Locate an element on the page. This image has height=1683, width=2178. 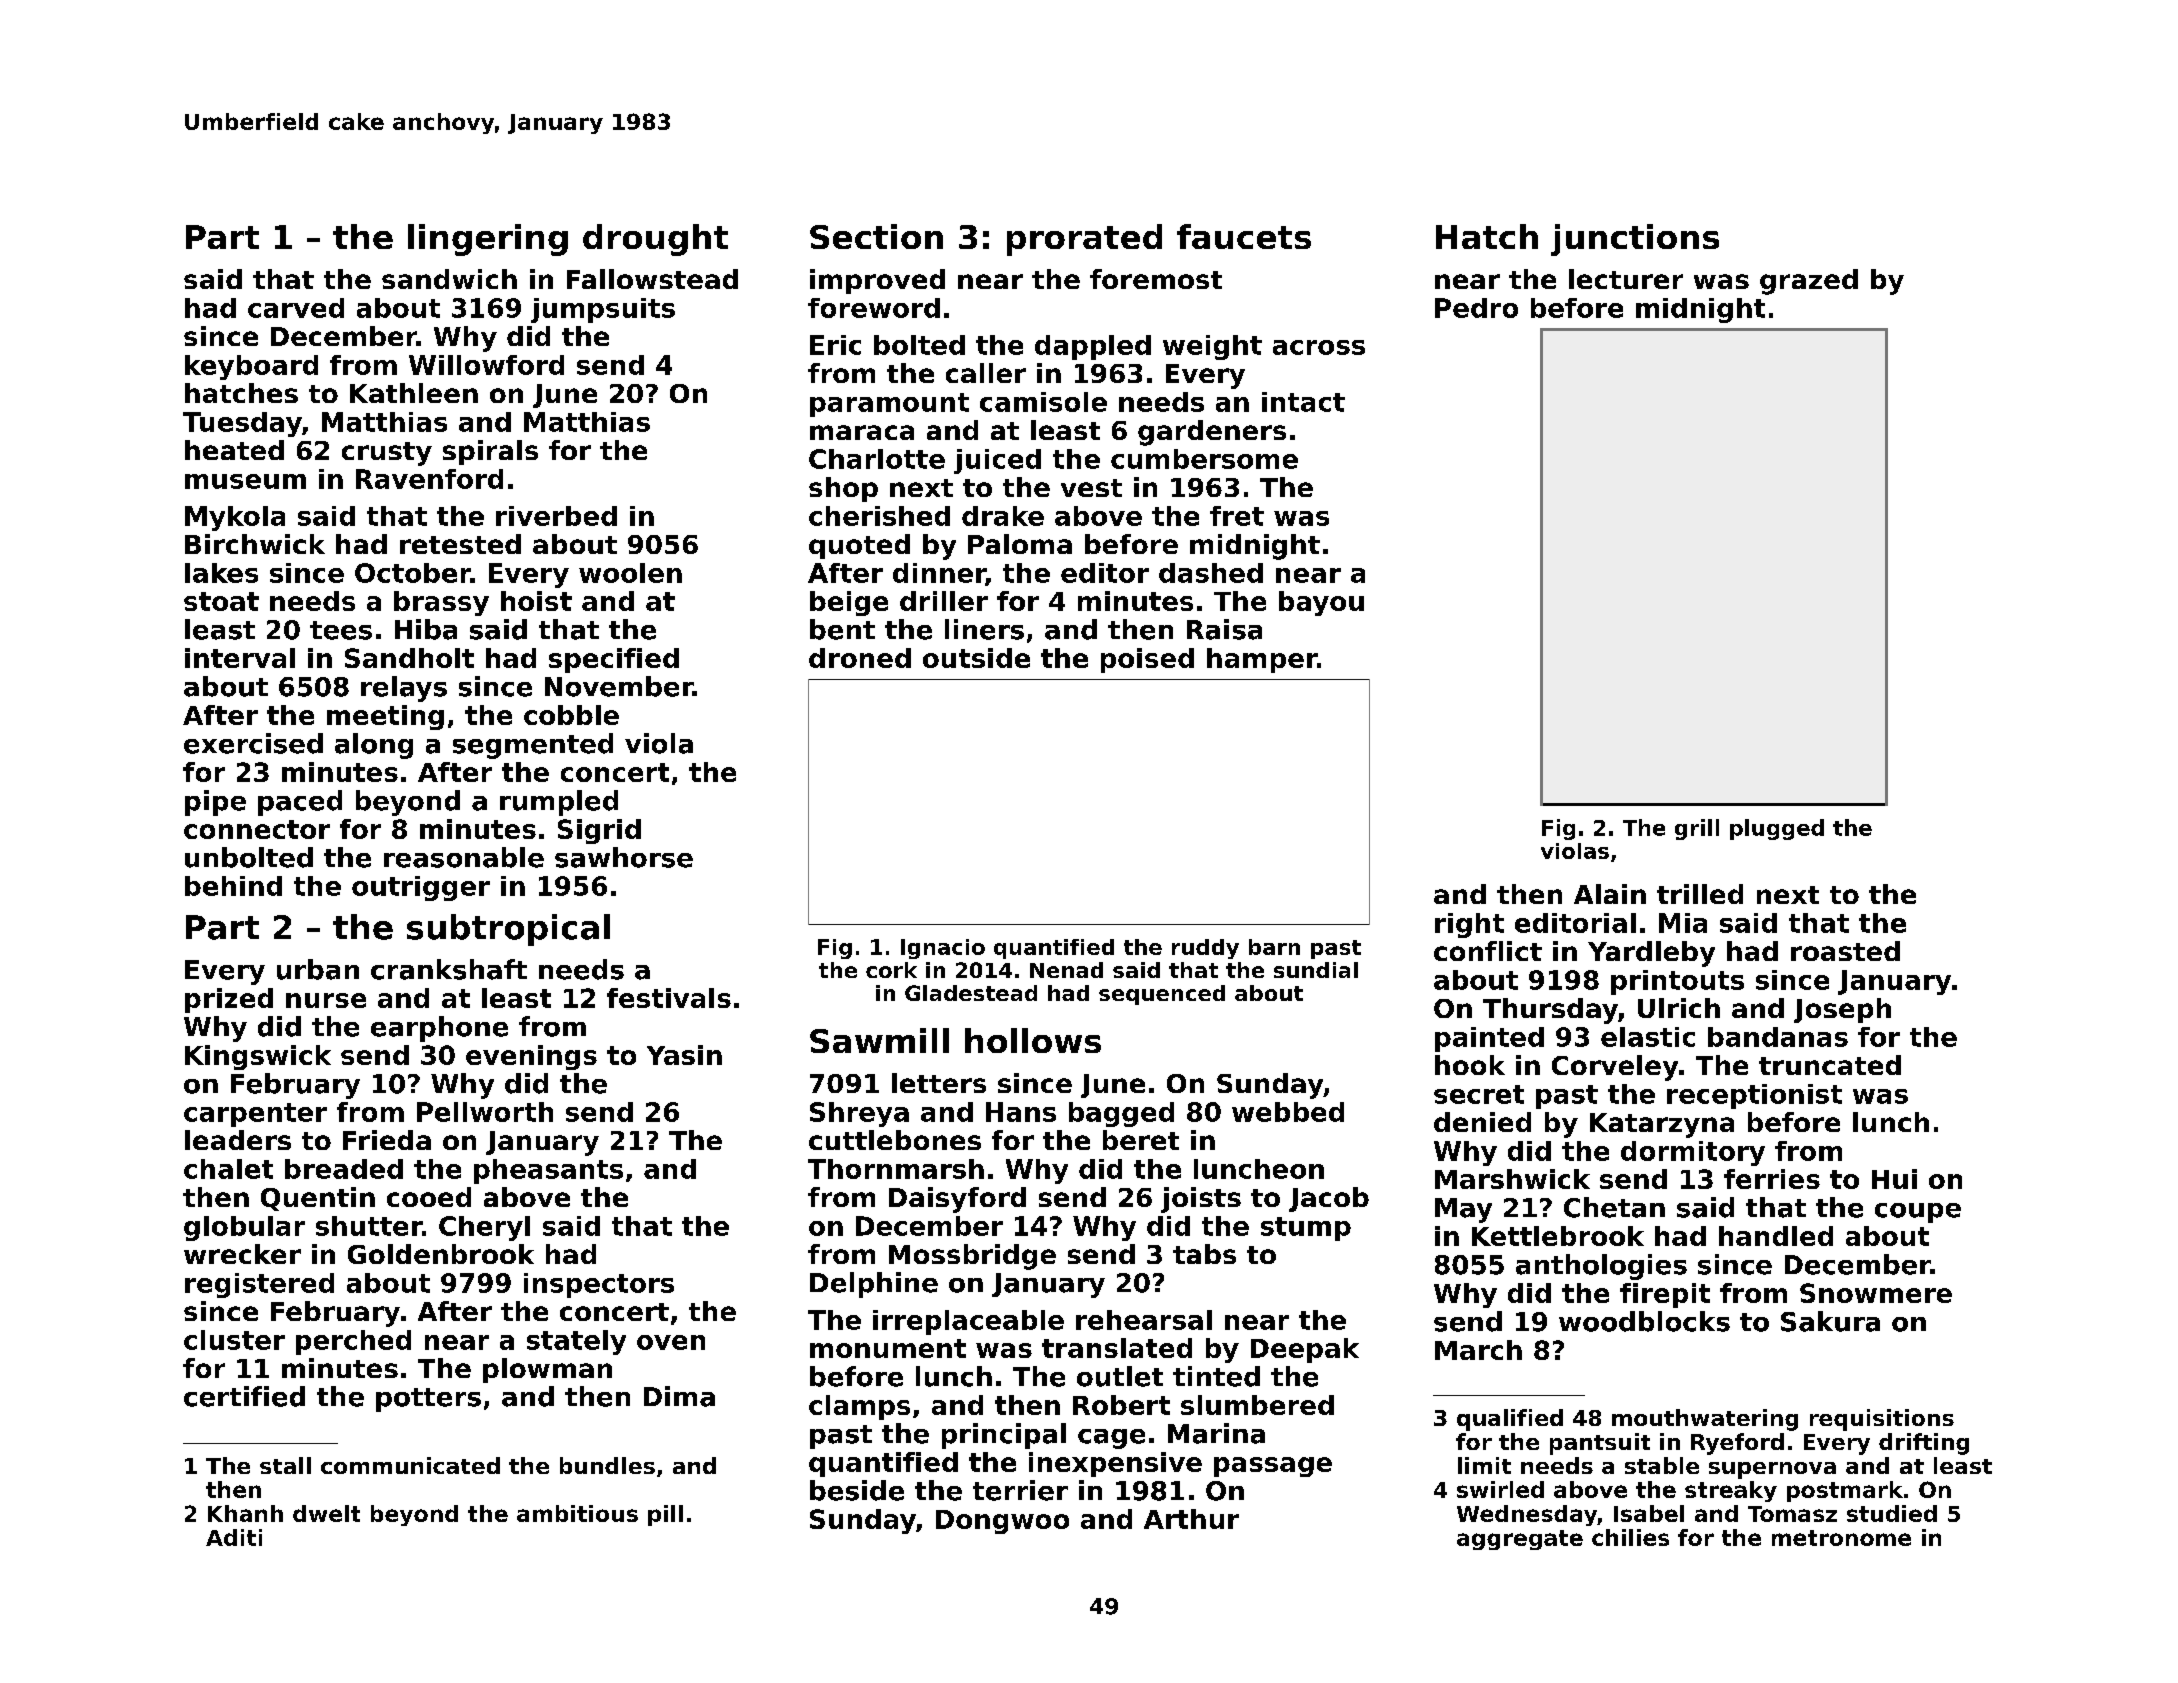
ruddy is located at coordinates (1205, 949).
